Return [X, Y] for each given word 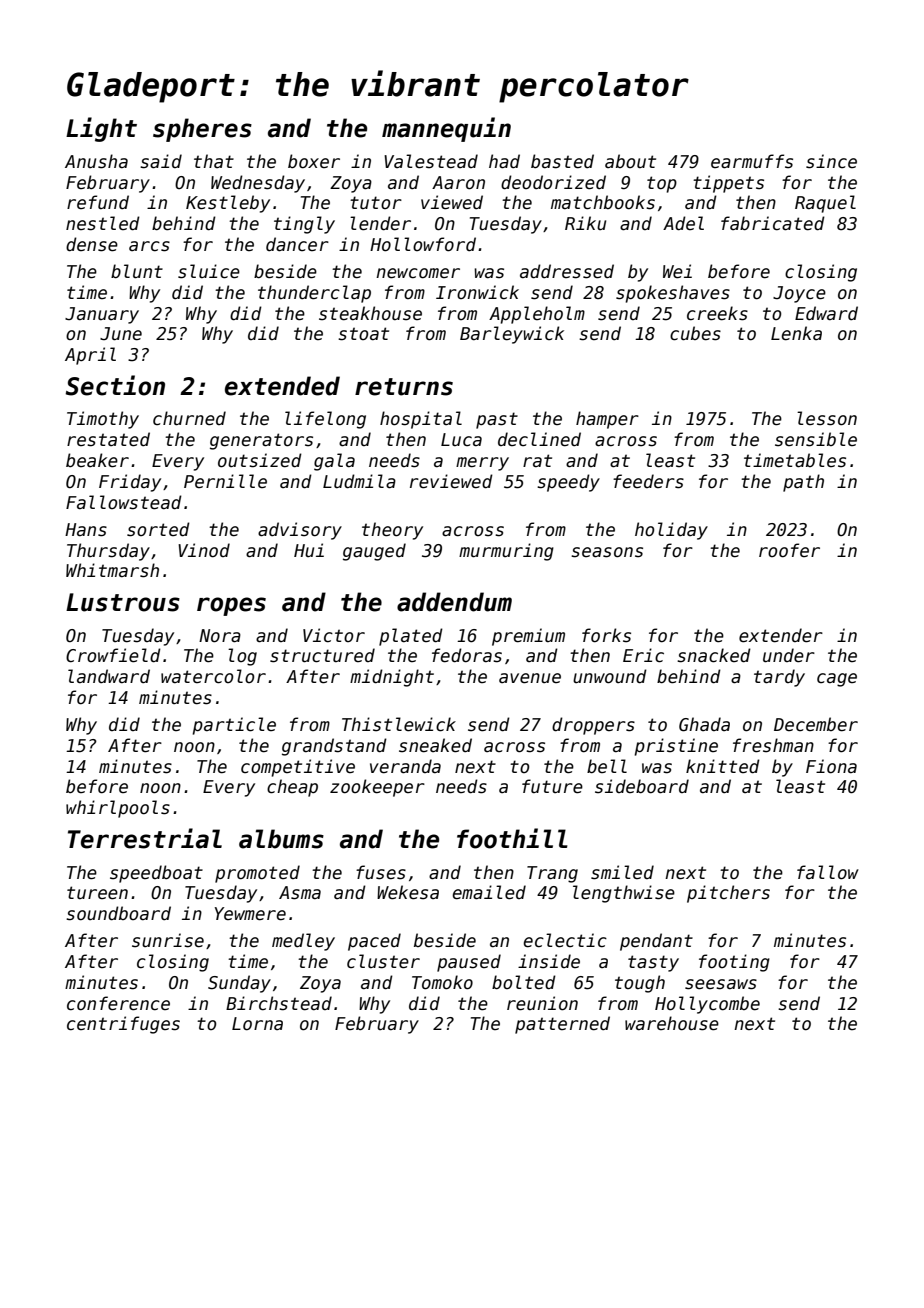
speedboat [156, 874]
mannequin [446, 129]
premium [528, 637]
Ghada [704, 724]
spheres [202, 130]
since [831, 161]
